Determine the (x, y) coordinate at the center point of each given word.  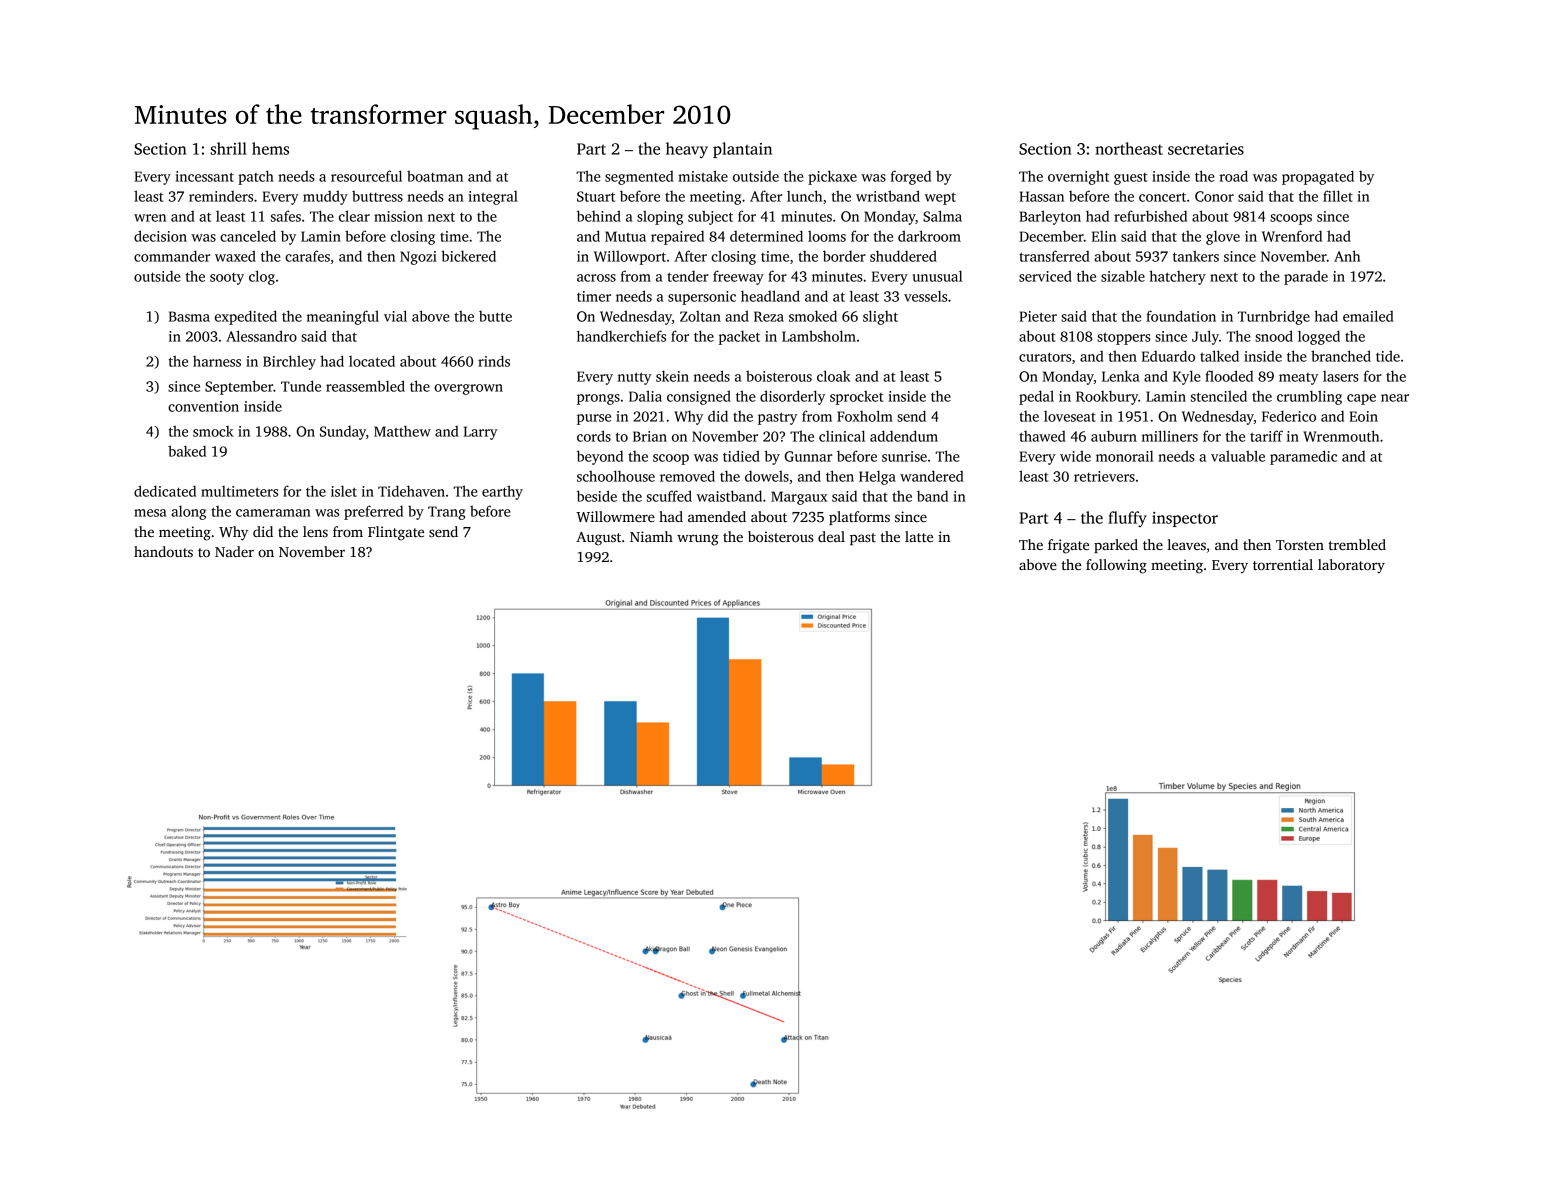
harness (217, 361)
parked (1116, 546)
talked (1219, 356)
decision (160, 236)
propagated (1318, 177)
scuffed (669, 496)
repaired (677, 237)
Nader (234, 551)
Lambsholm (819, 336)
